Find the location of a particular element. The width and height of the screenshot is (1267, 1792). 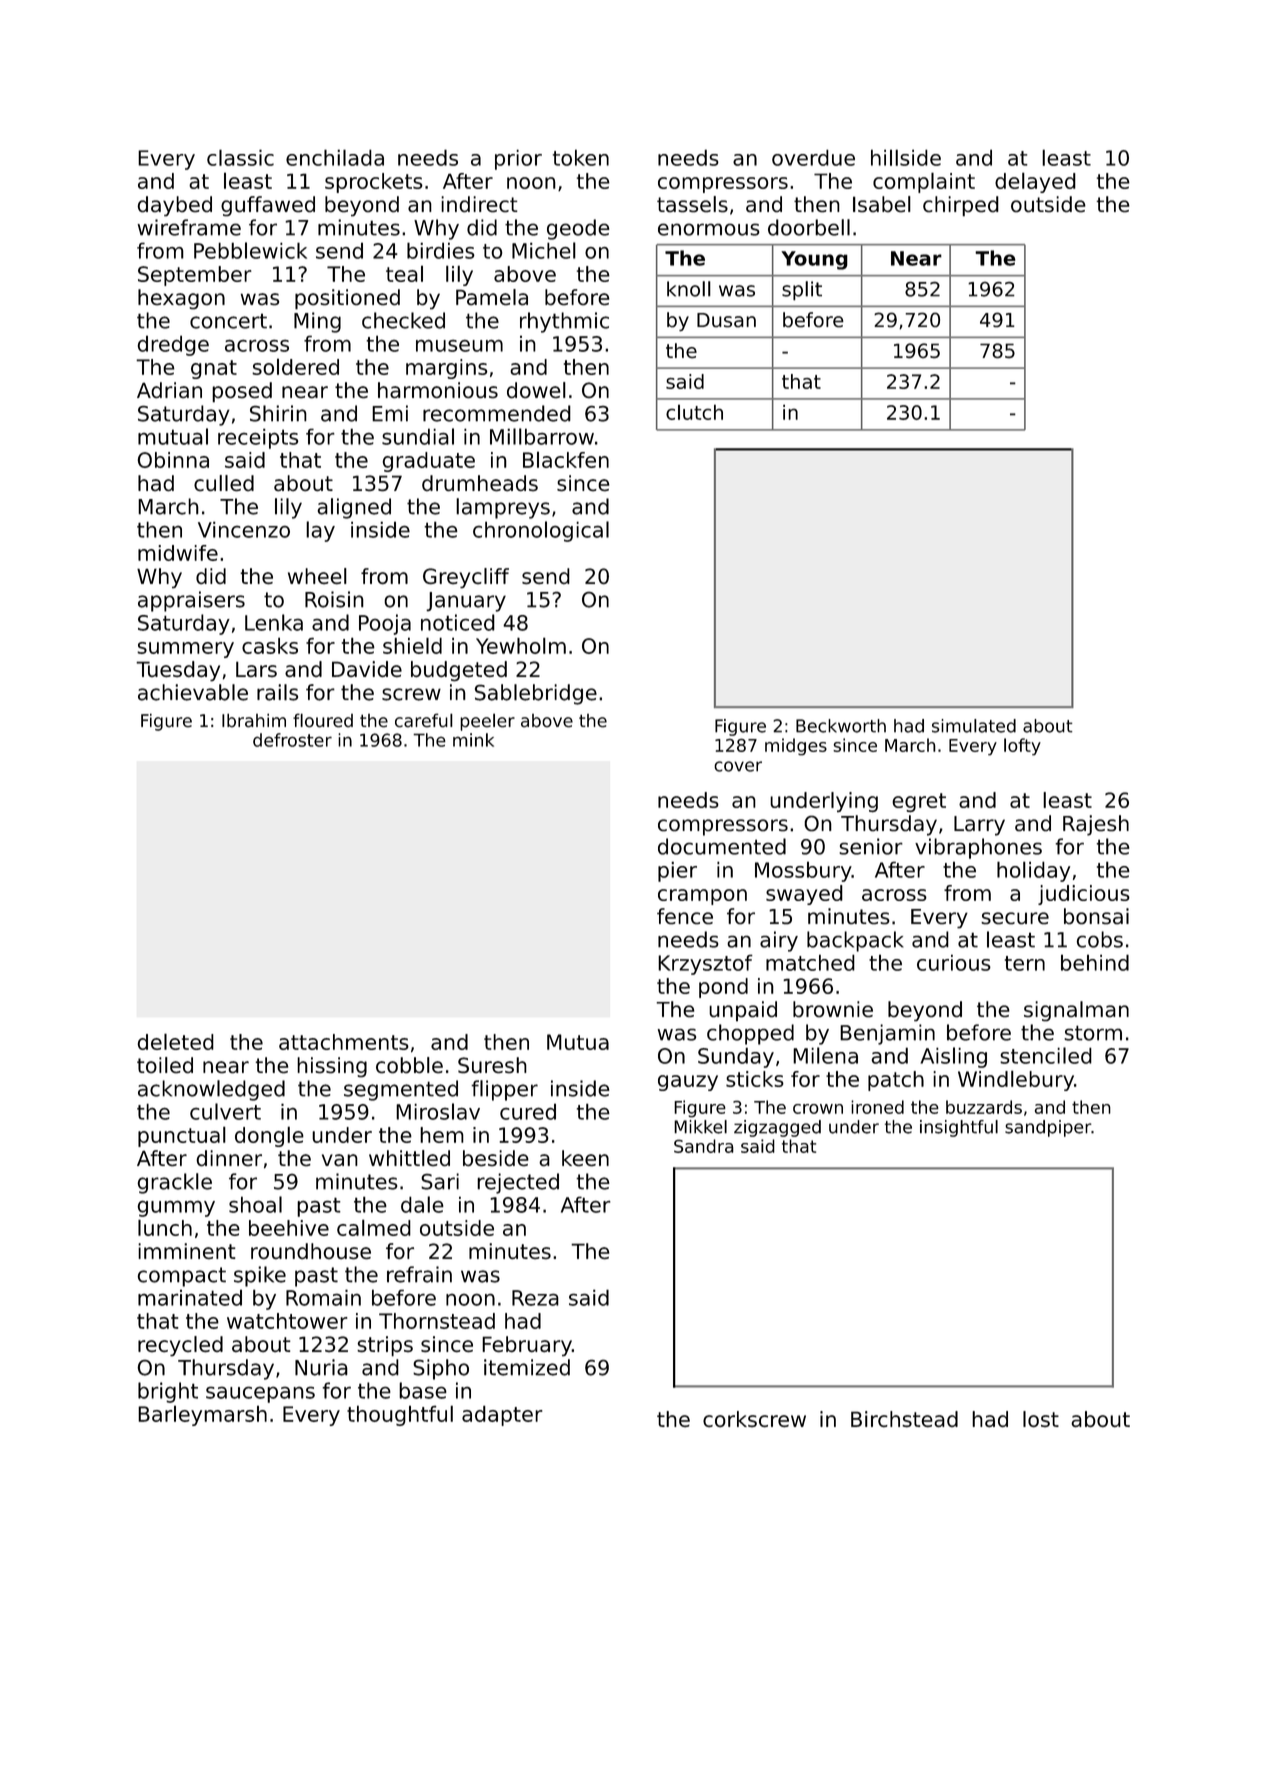

lost is located at coordinates (1041, 1419).
